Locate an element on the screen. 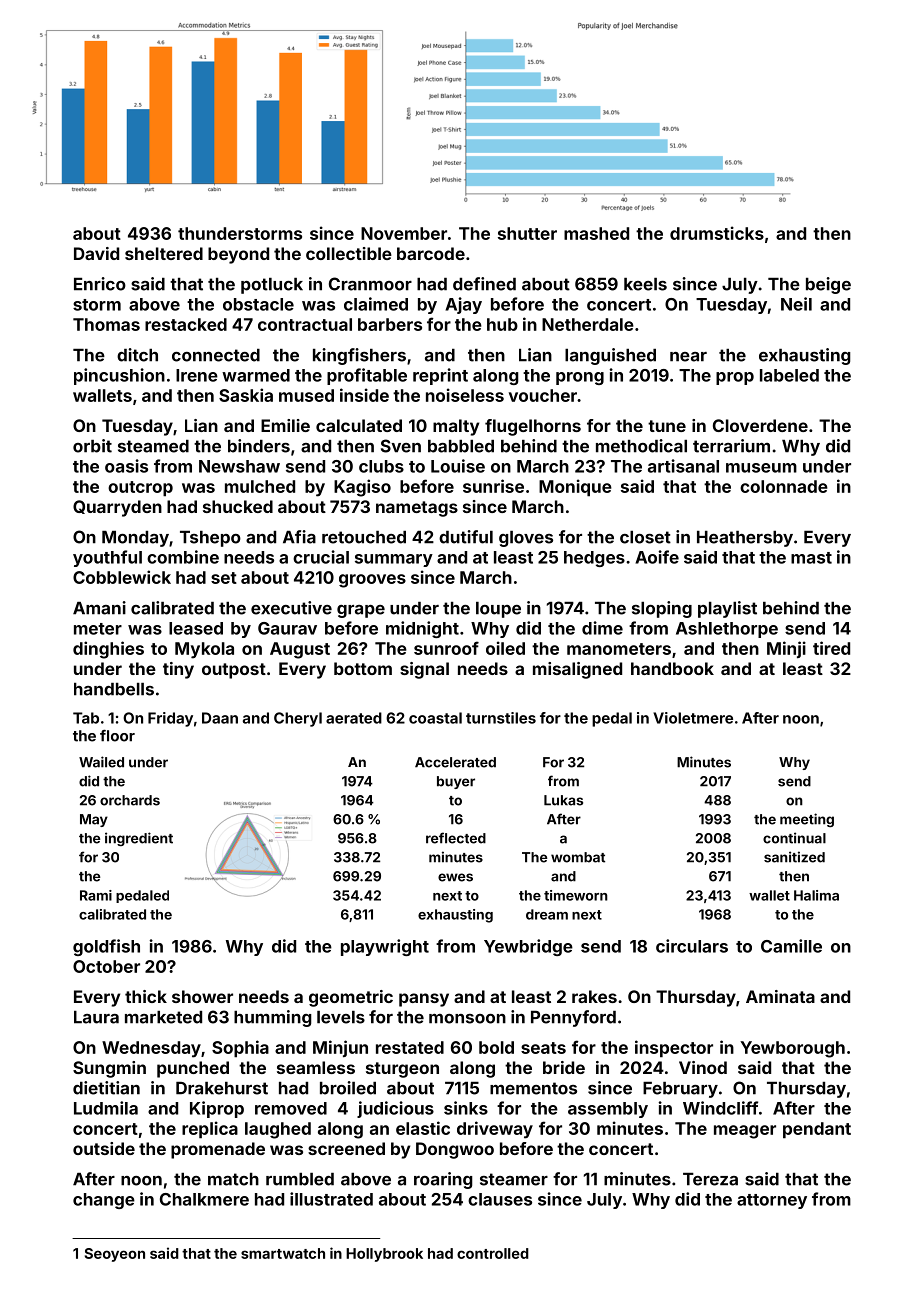  sturgeon is located at coordinates (402, 1070).
